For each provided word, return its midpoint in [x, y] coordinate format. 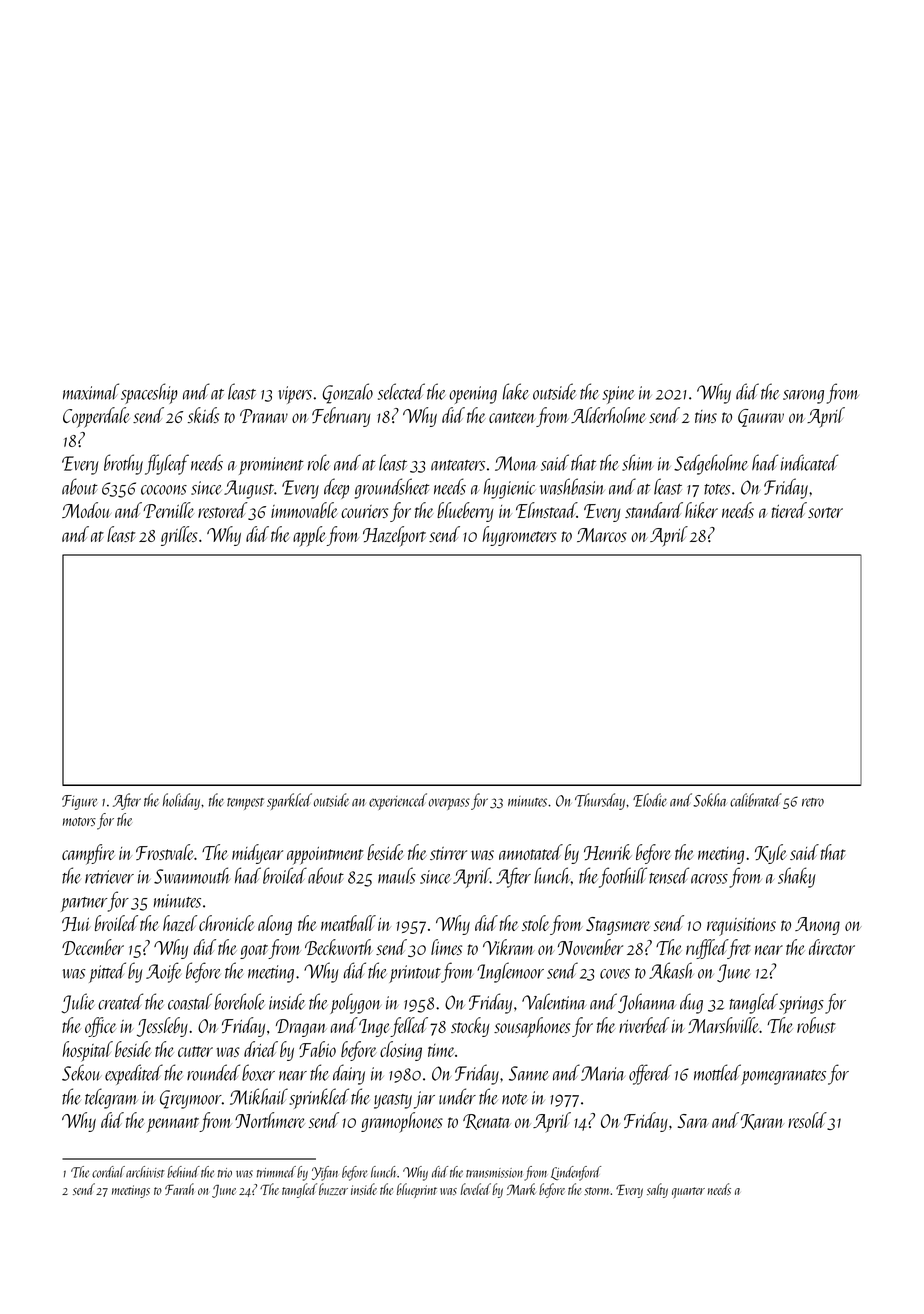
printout [415, 974]
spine [618, 395]
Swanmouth [192, 875]
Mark [521, 1189]
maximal [91, 391]
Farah [179, 1189]
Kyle [771, 854]
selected [401, 391]
